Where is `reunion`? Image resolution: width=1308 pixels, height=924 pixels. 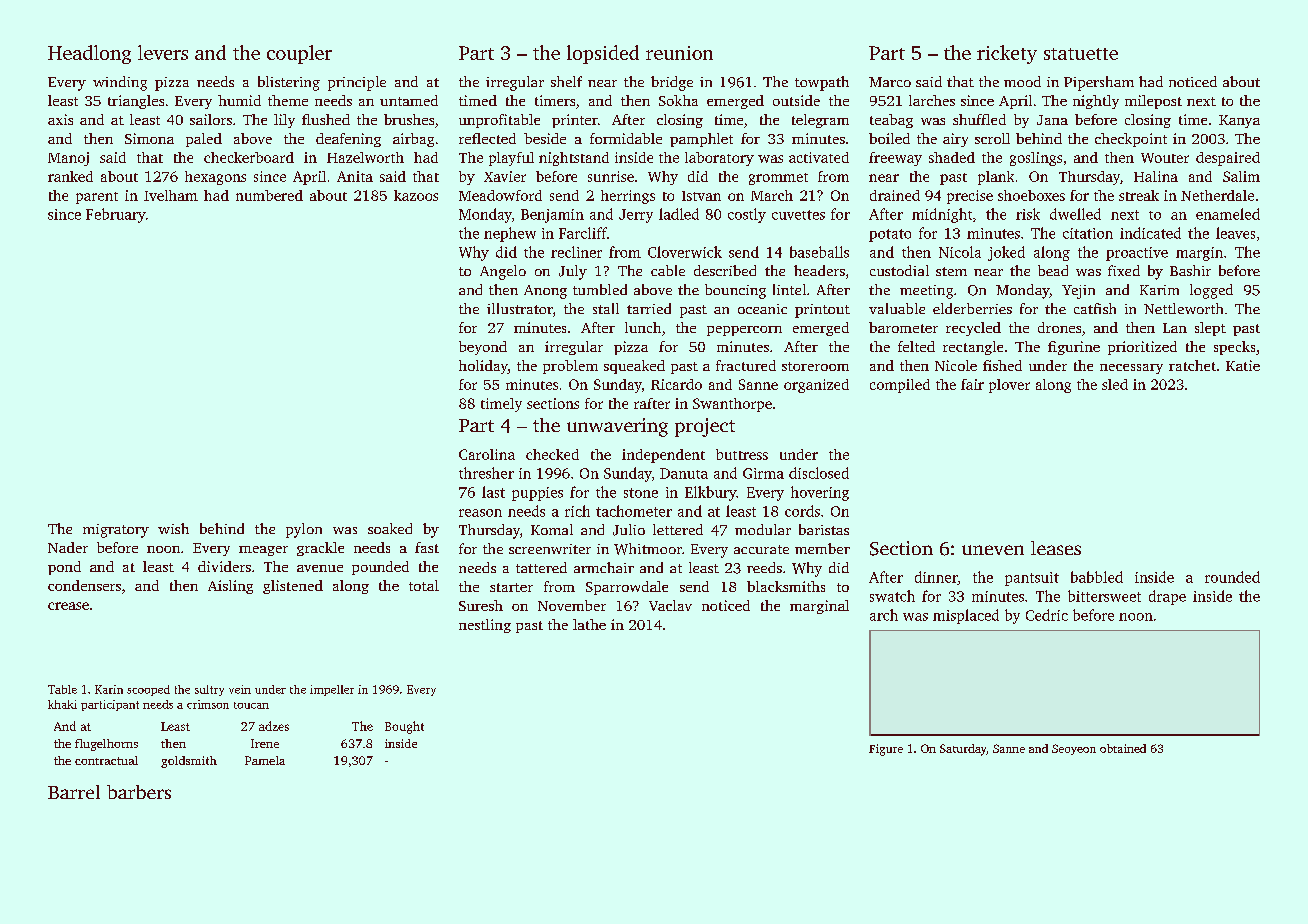
reunion is located at coordinates (679, 53).
